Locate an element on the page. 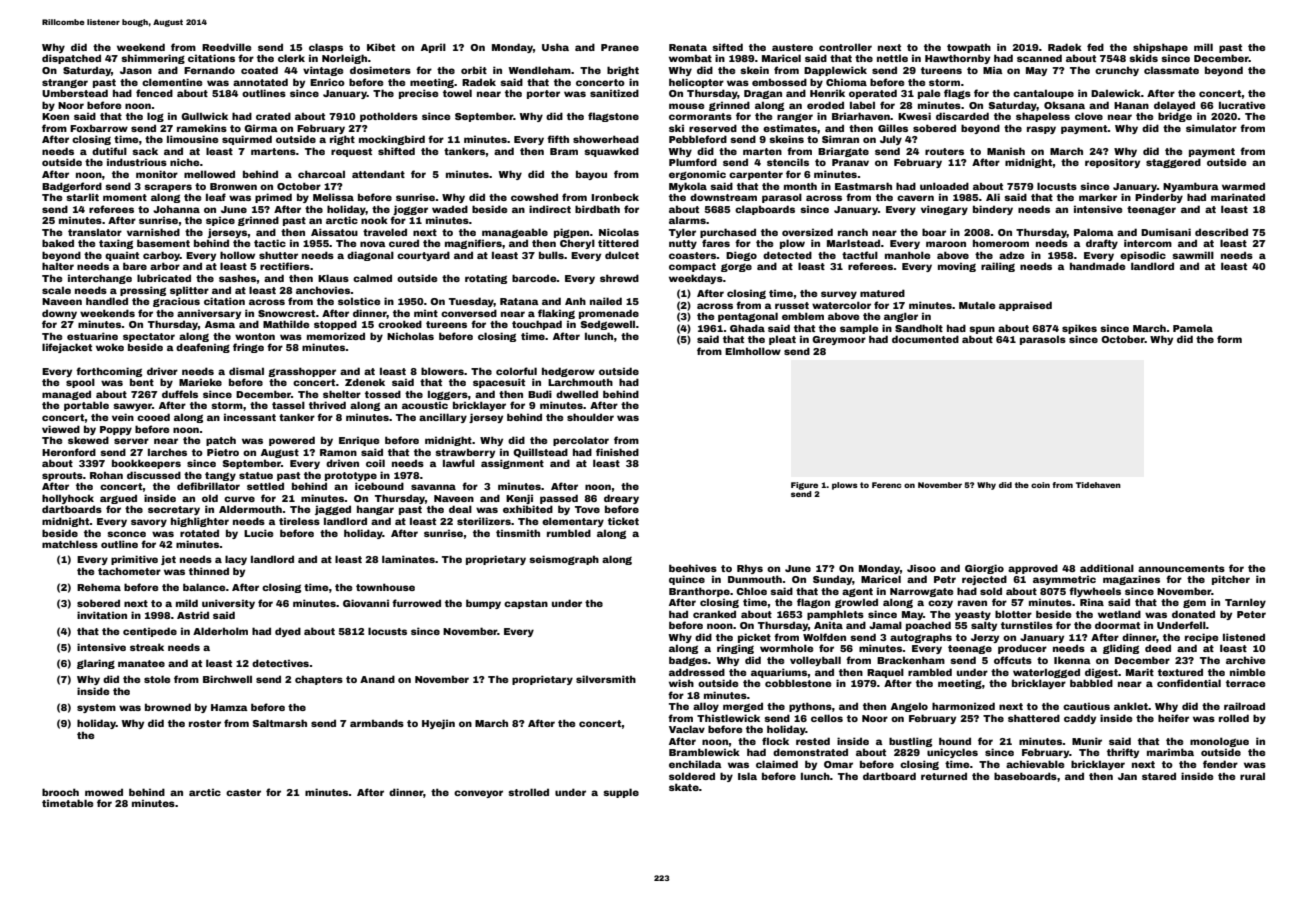 The height and width of the page is (924, 1308). matchless is located at coordinates (70, 544).
